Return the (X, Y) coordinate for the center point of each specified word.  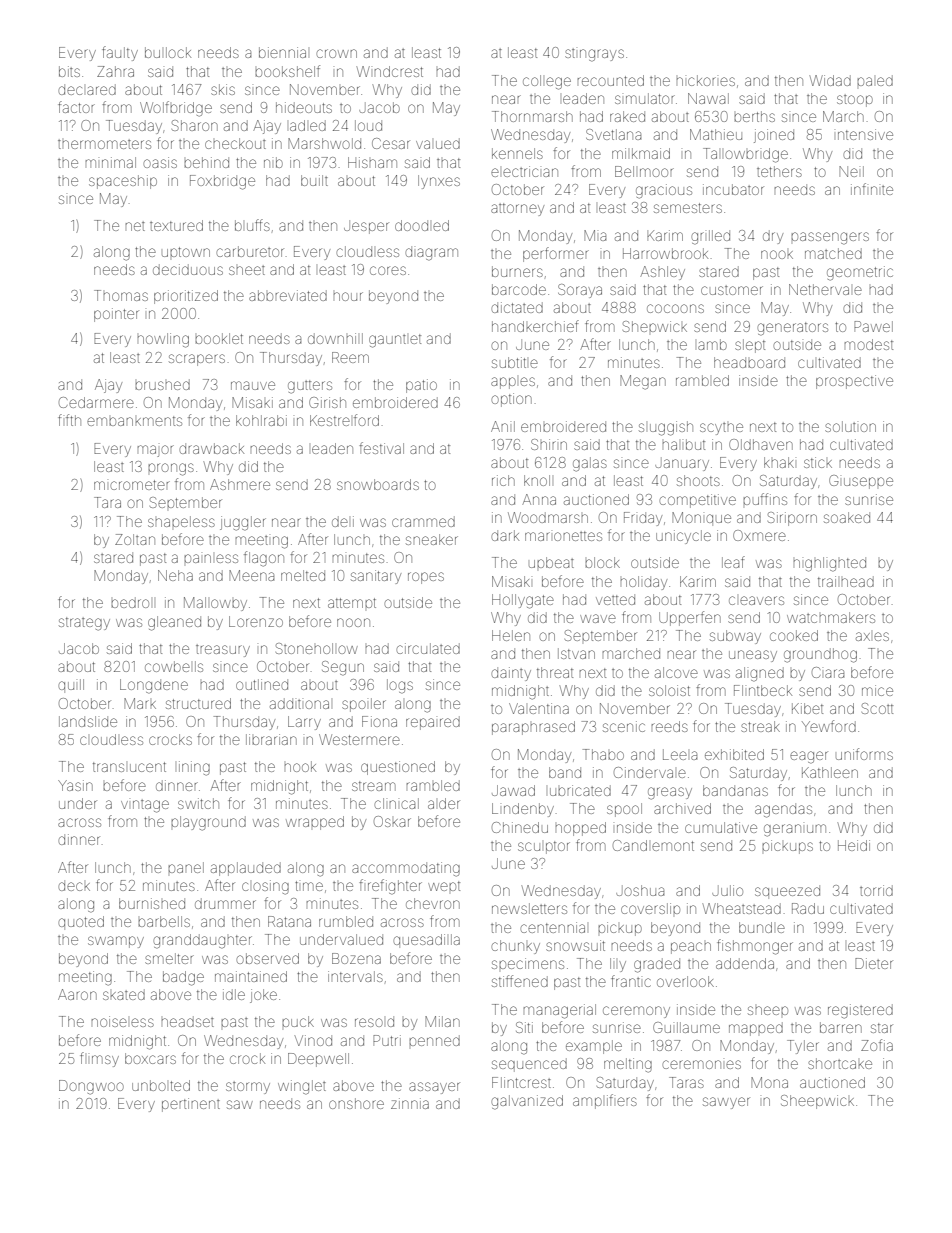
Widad (830, 80)
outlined (262, 684)
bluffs (252, 225)
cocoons (675, 308)
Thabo (603, 754)
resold (374, 1021)
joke (263, 996)
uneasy (753, 656)
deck (74, 885)
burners (517, 271)
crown (336, 53)
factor (76, 107)
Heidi (854, 845)
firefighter (390, 887)
